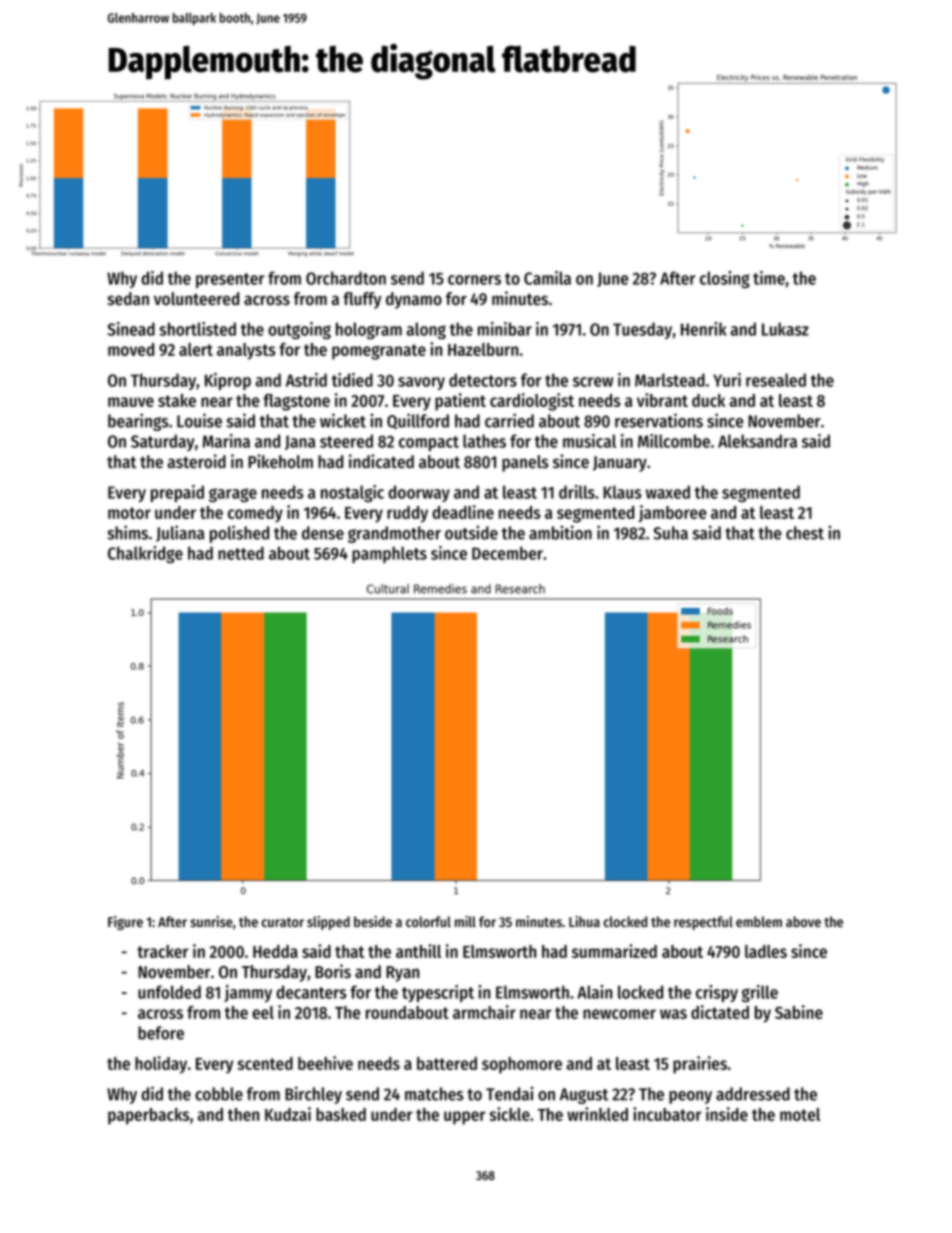  I want to click on sunrise, so click(211, 921).
